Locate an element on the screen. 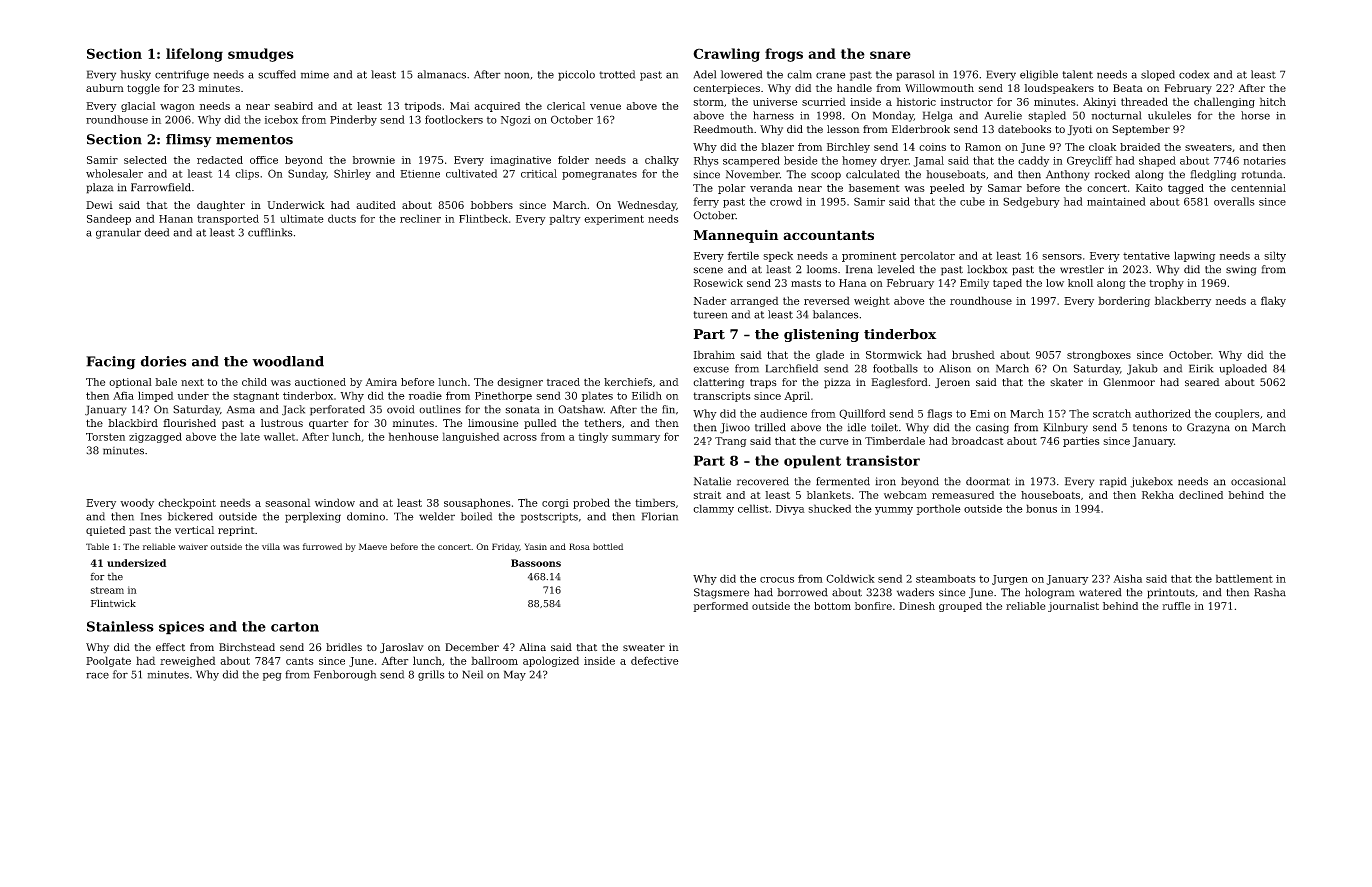  Facing is located at coordinates (110, 363).
